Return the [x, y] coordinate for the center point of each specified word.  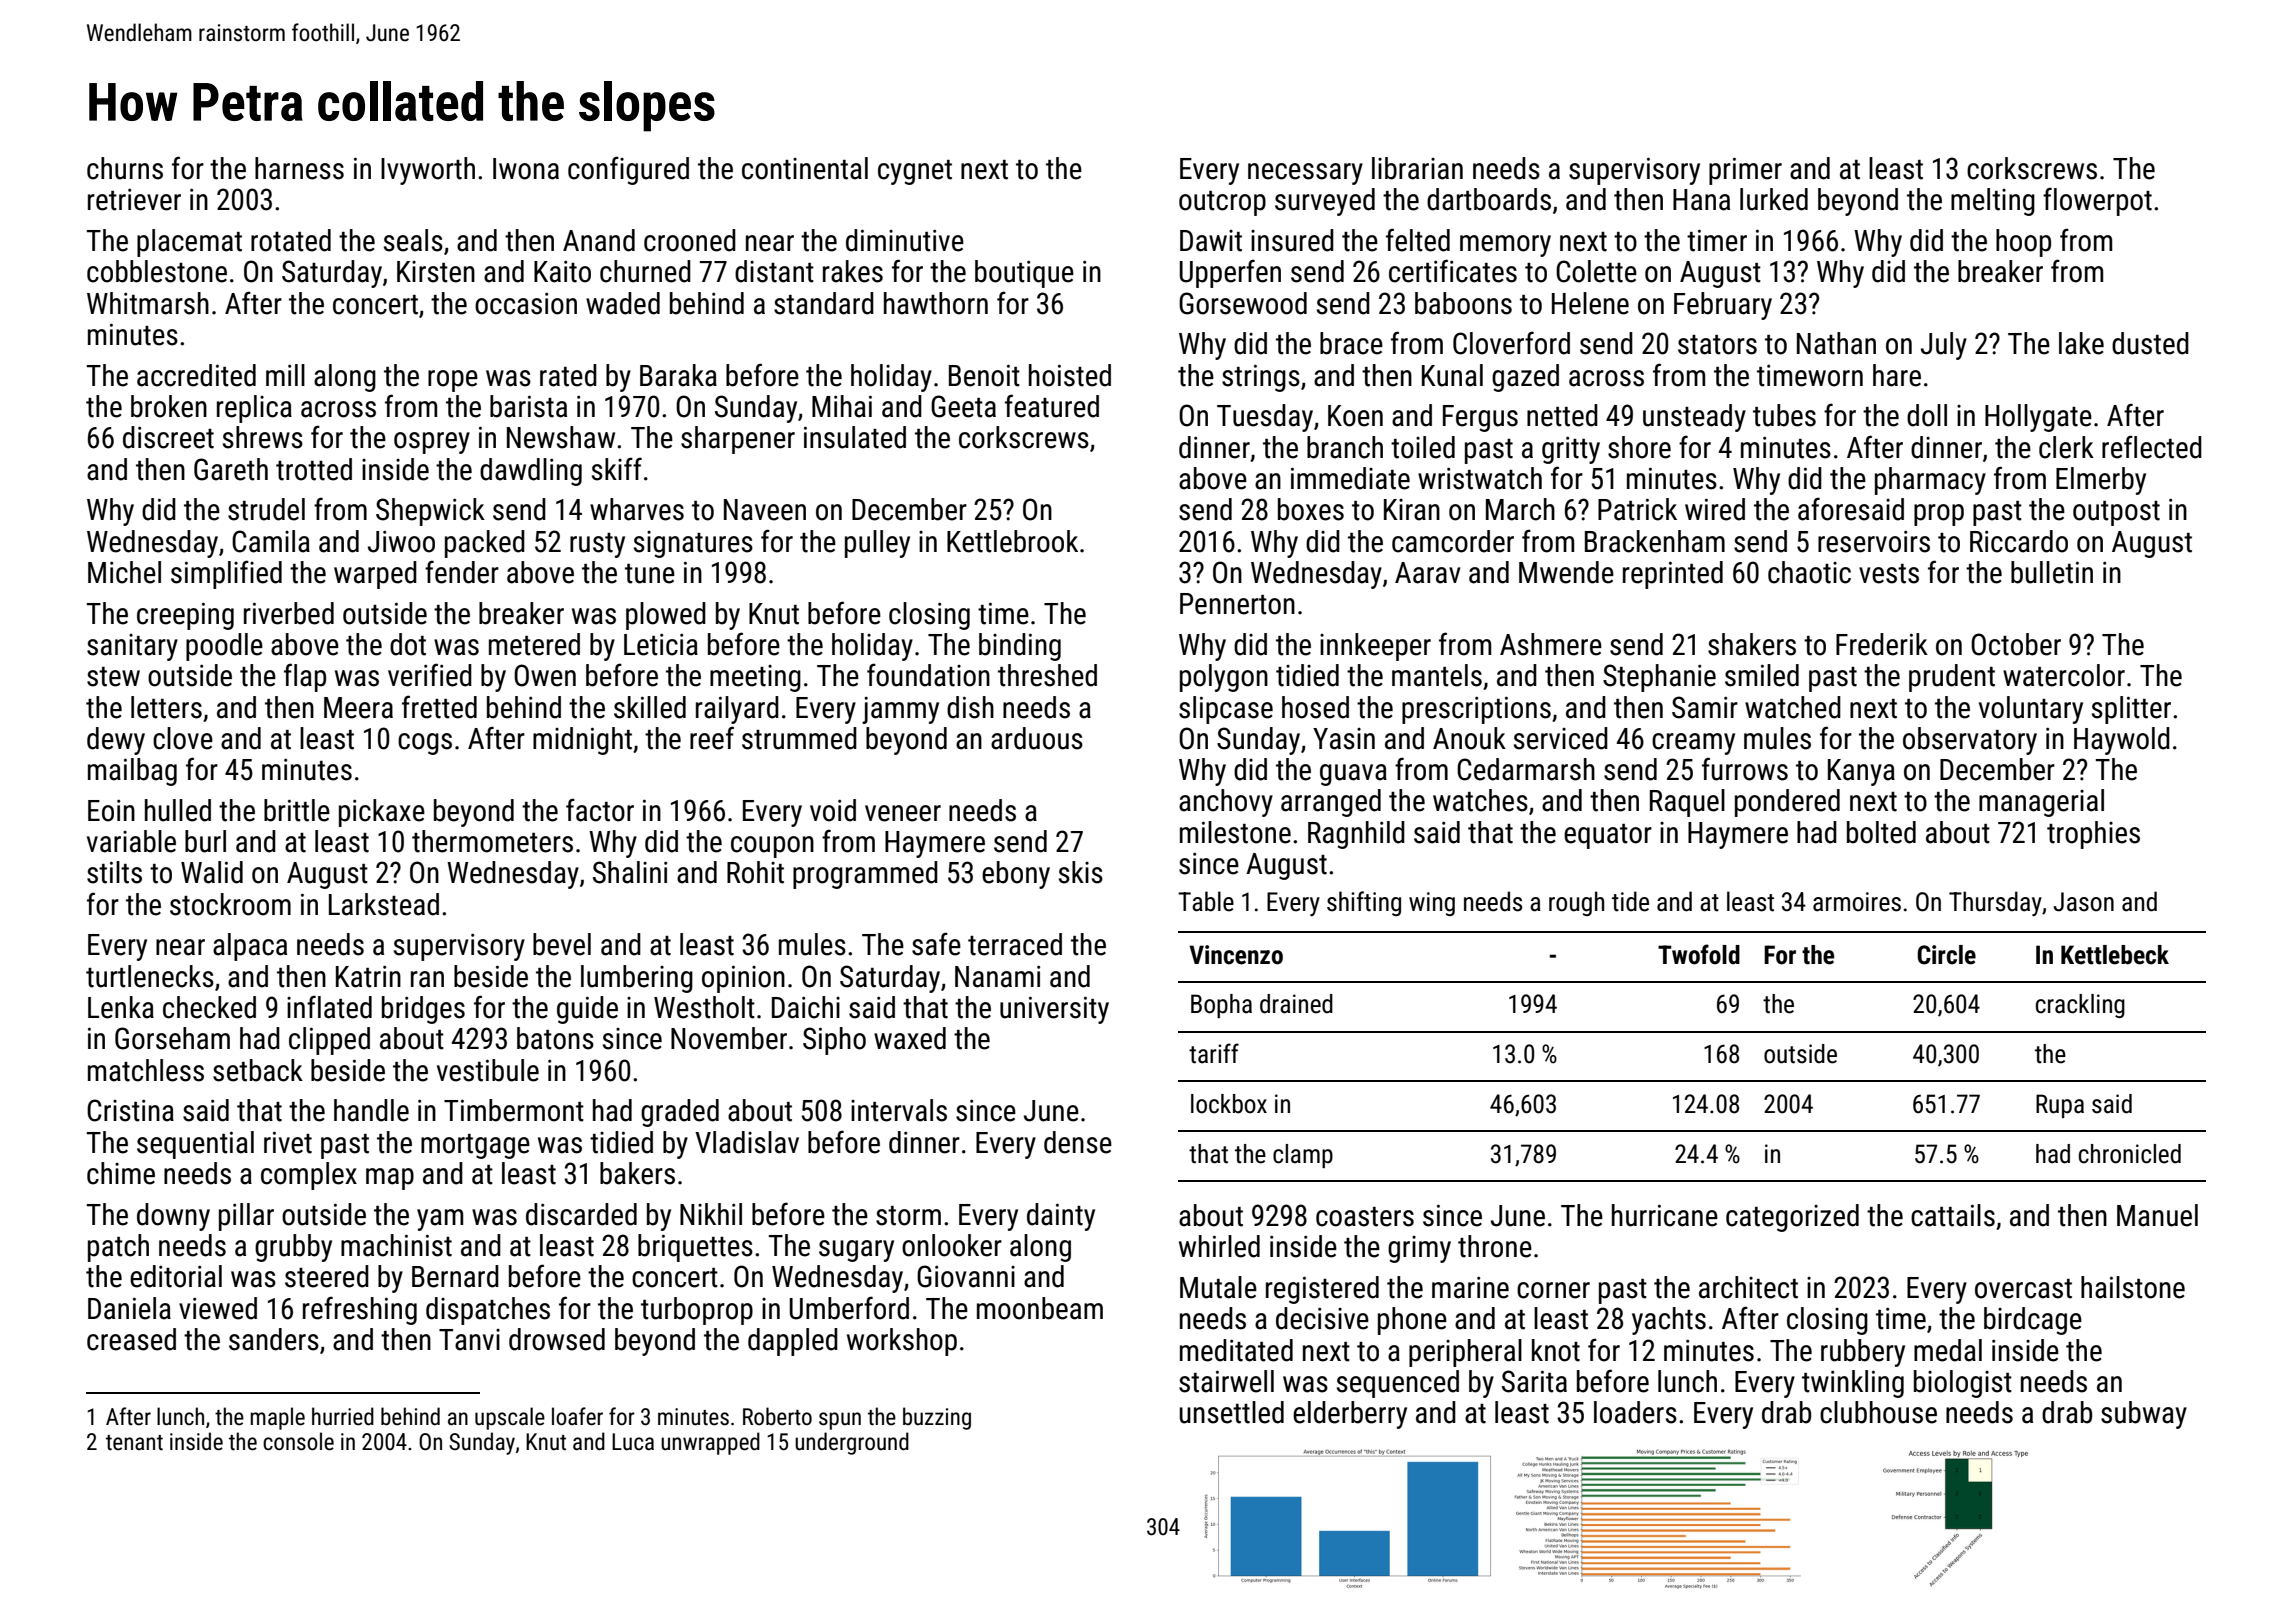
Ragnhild [1356, 835]
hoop [2023, 243]
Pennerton [1237, 604]
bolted [1881, 832]
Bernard [455, 1276]
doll [1927, 415]
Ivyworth [428, 171]
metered [534, 644]
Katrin [368, 976]
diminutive [905, 240]
